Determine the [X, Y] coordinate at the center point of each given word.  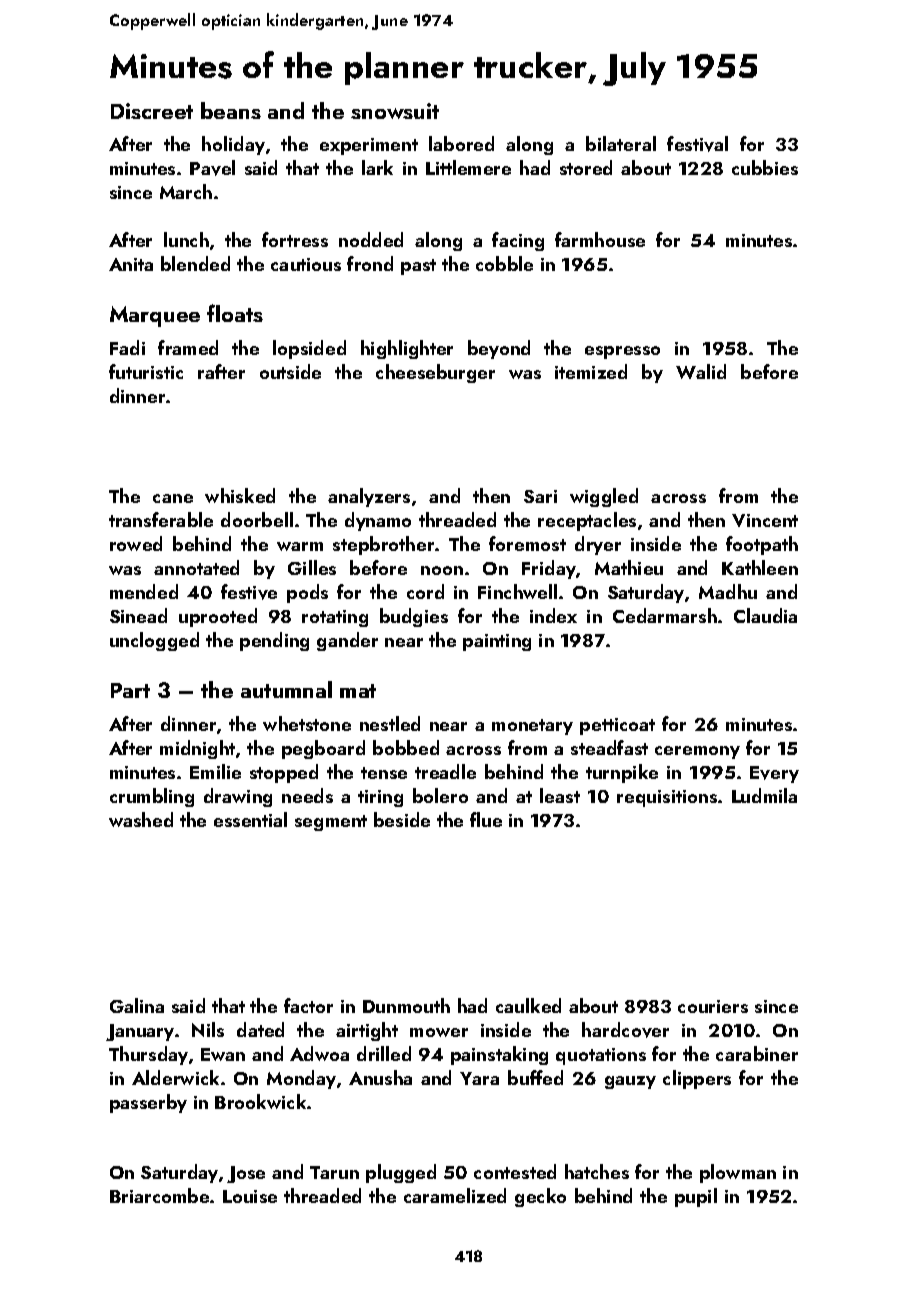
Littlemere [468, 167]
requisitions [667, 798]
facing [518, 241]
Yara [479, 1078]
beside [402, 819]
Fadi [127, 347]
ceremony [697, 752]
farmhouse [600, 239]
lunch [186, 239]
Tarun [334, 1172]
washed [141, 819]
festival [697, 144]
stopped [284, 773]
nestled [390, 723]
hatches [597, 1171]
